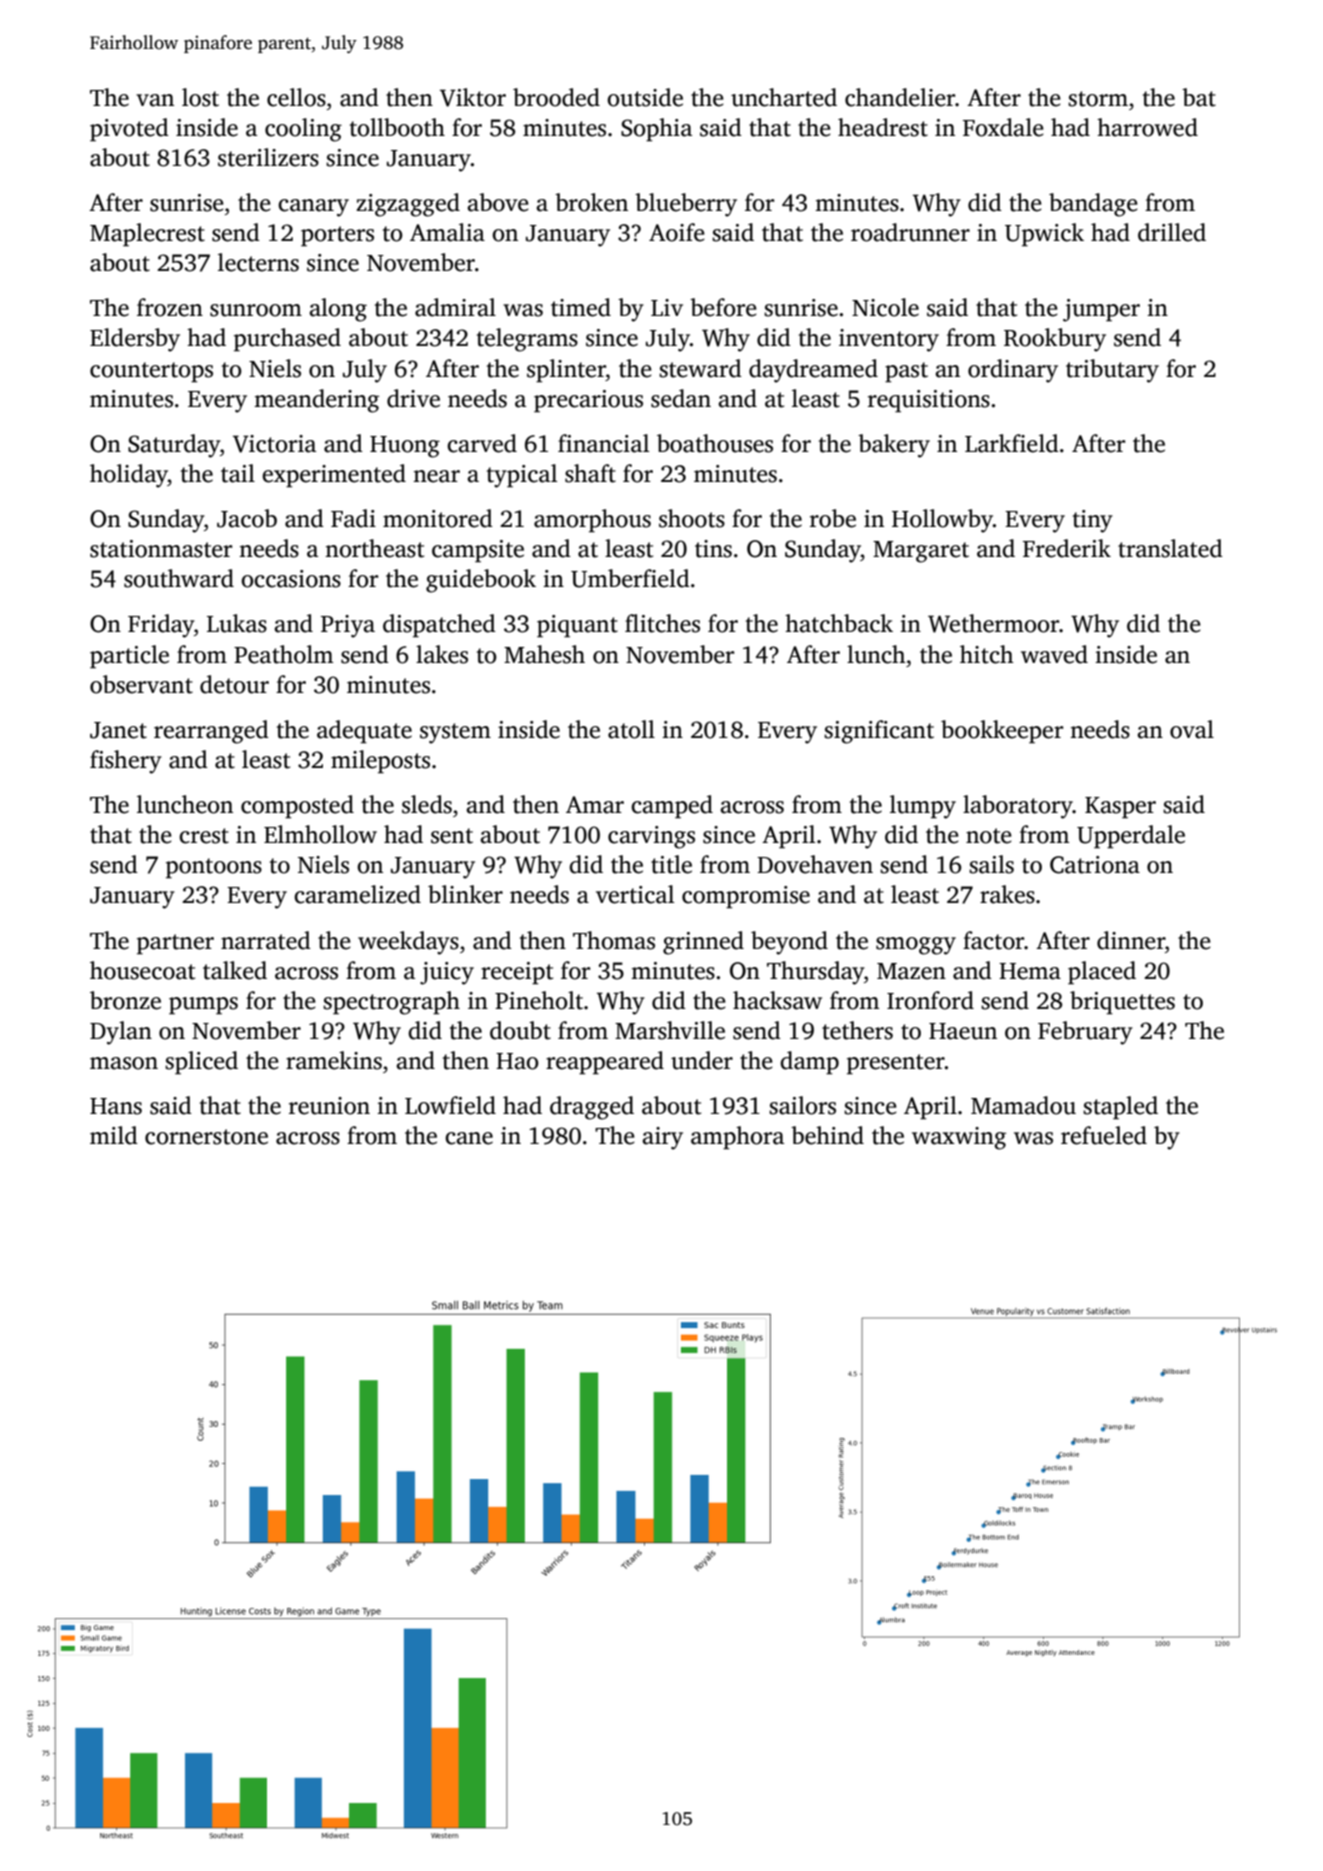  I want to click on chandelier, so click(900, 97).
